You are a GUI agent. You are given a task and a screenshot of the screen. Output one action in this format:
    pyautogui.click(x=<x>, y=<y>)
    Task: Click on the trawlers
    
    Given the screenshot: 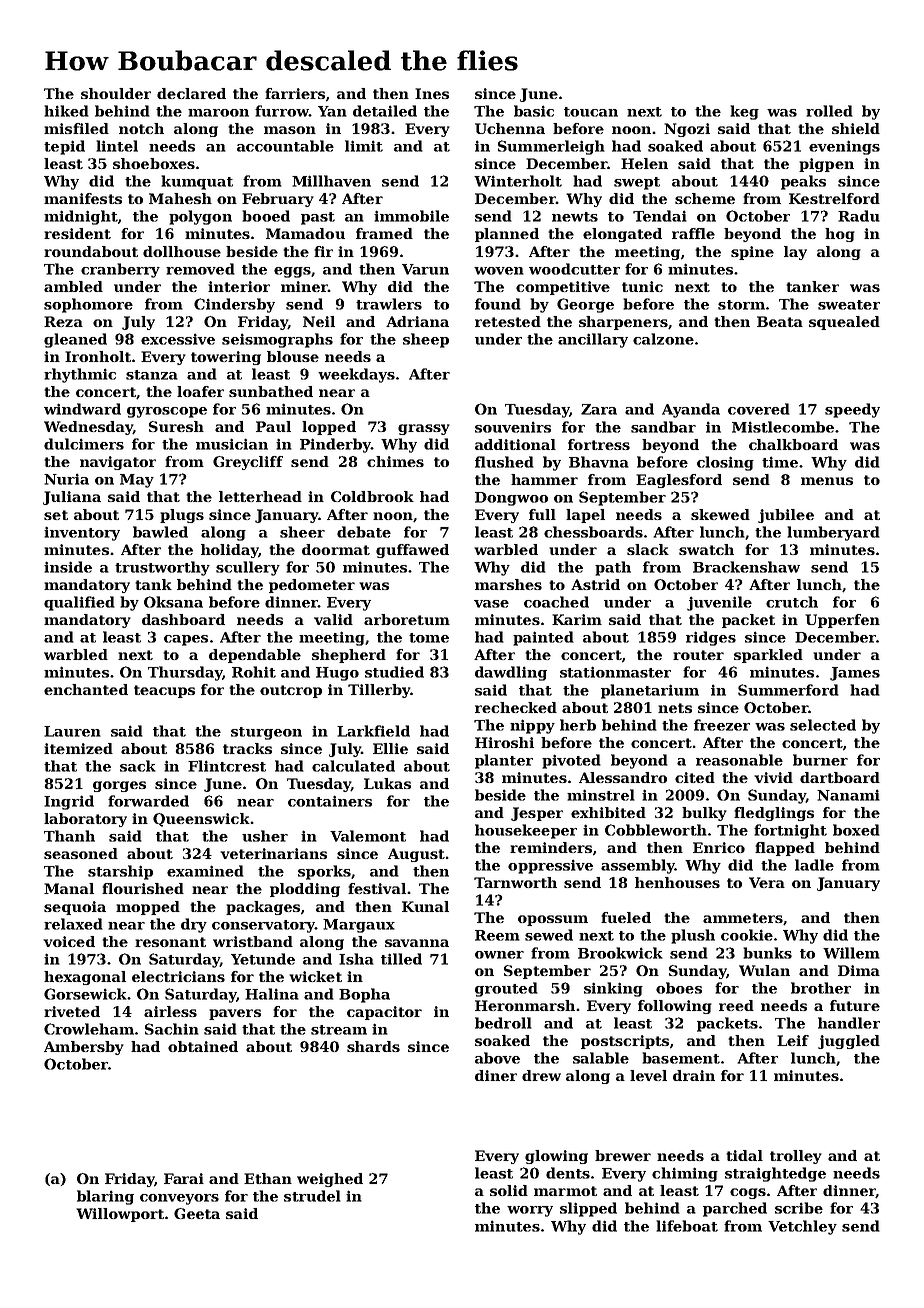 What is the action you would take?
    pyautogui.click(x=389, y=304)
